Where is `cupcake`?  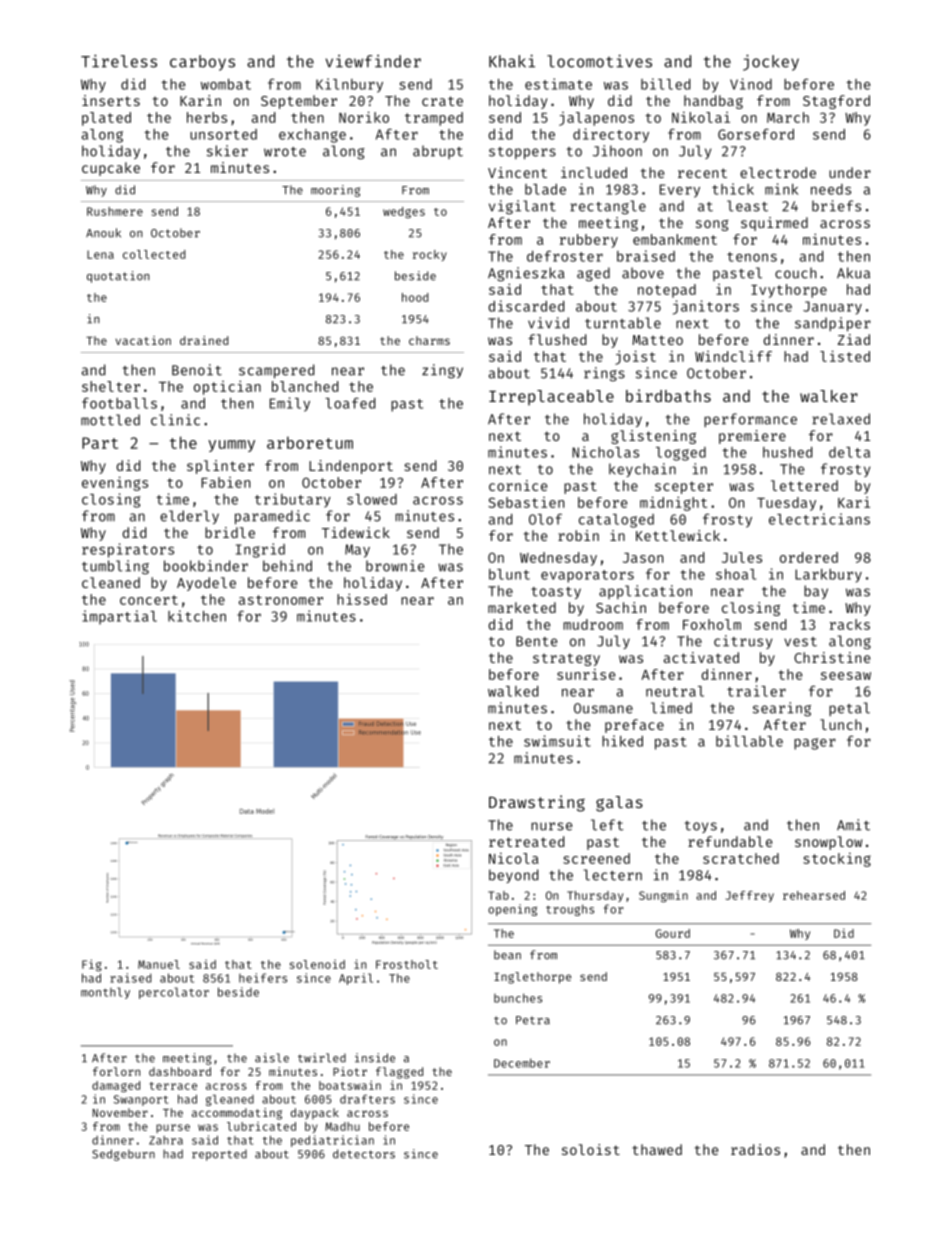
cupcake is located at coordinates (111, 169).
